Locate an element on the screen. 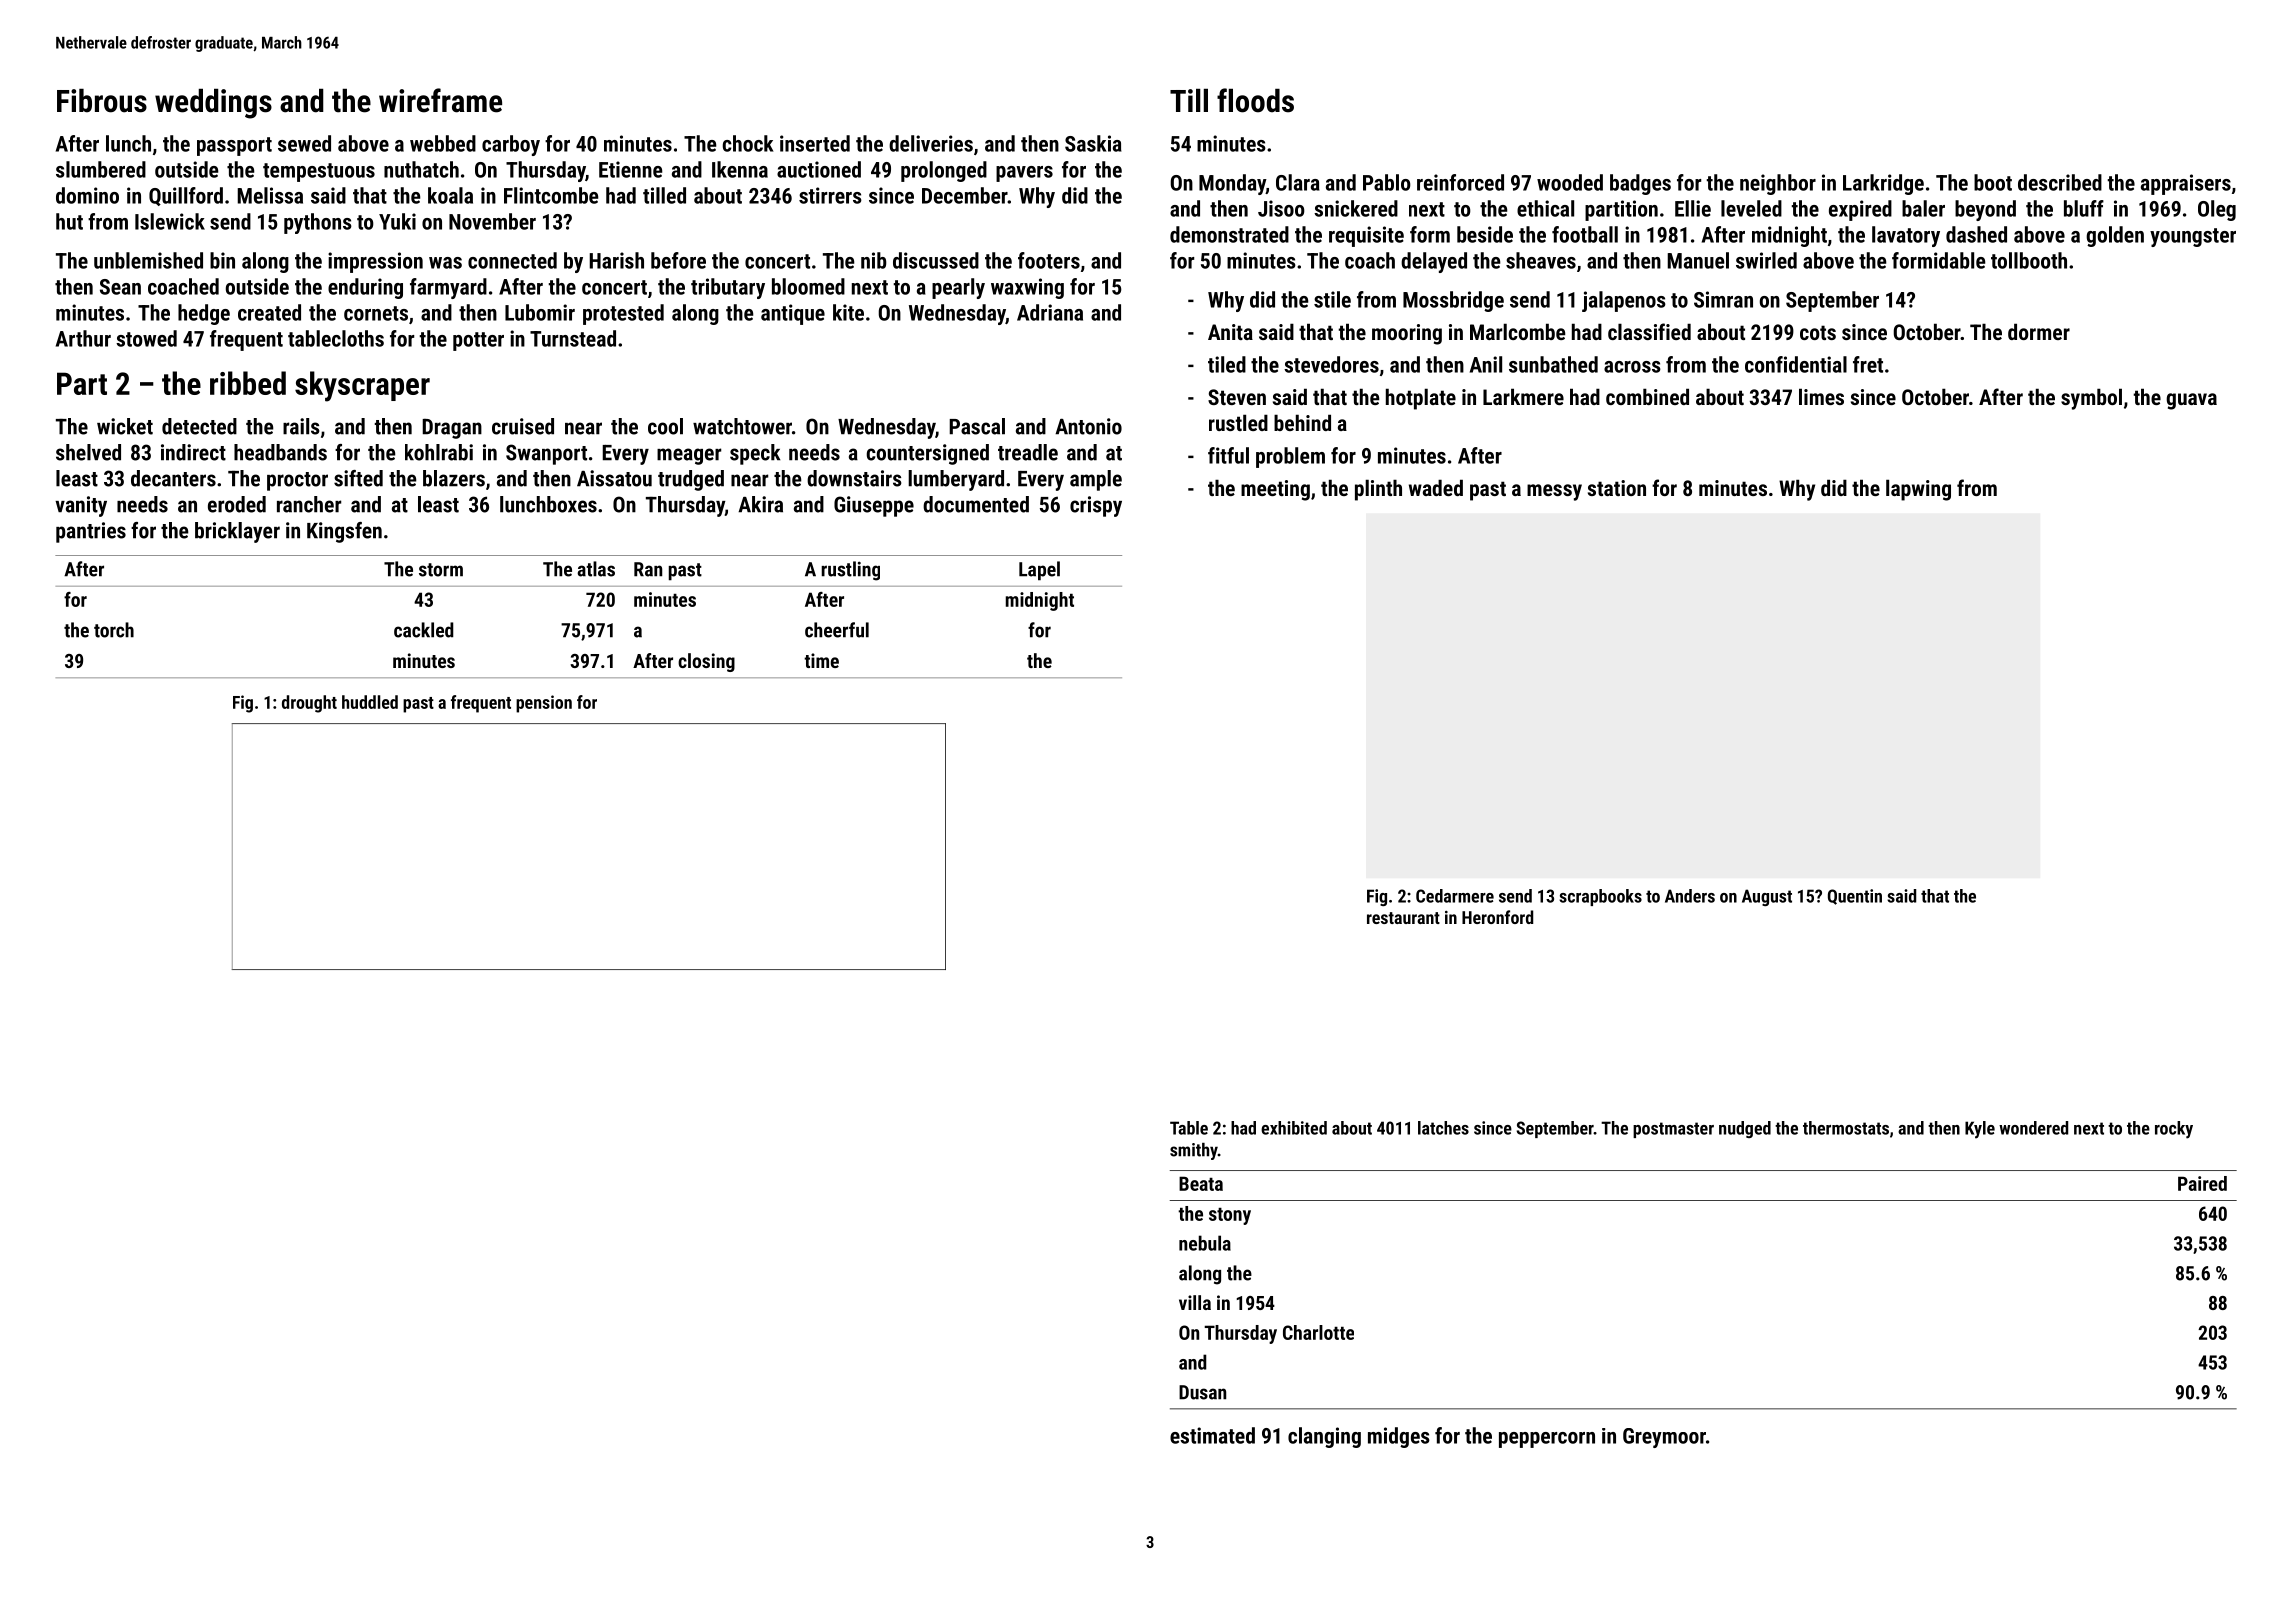  time is located at coordinates (821, 660).
